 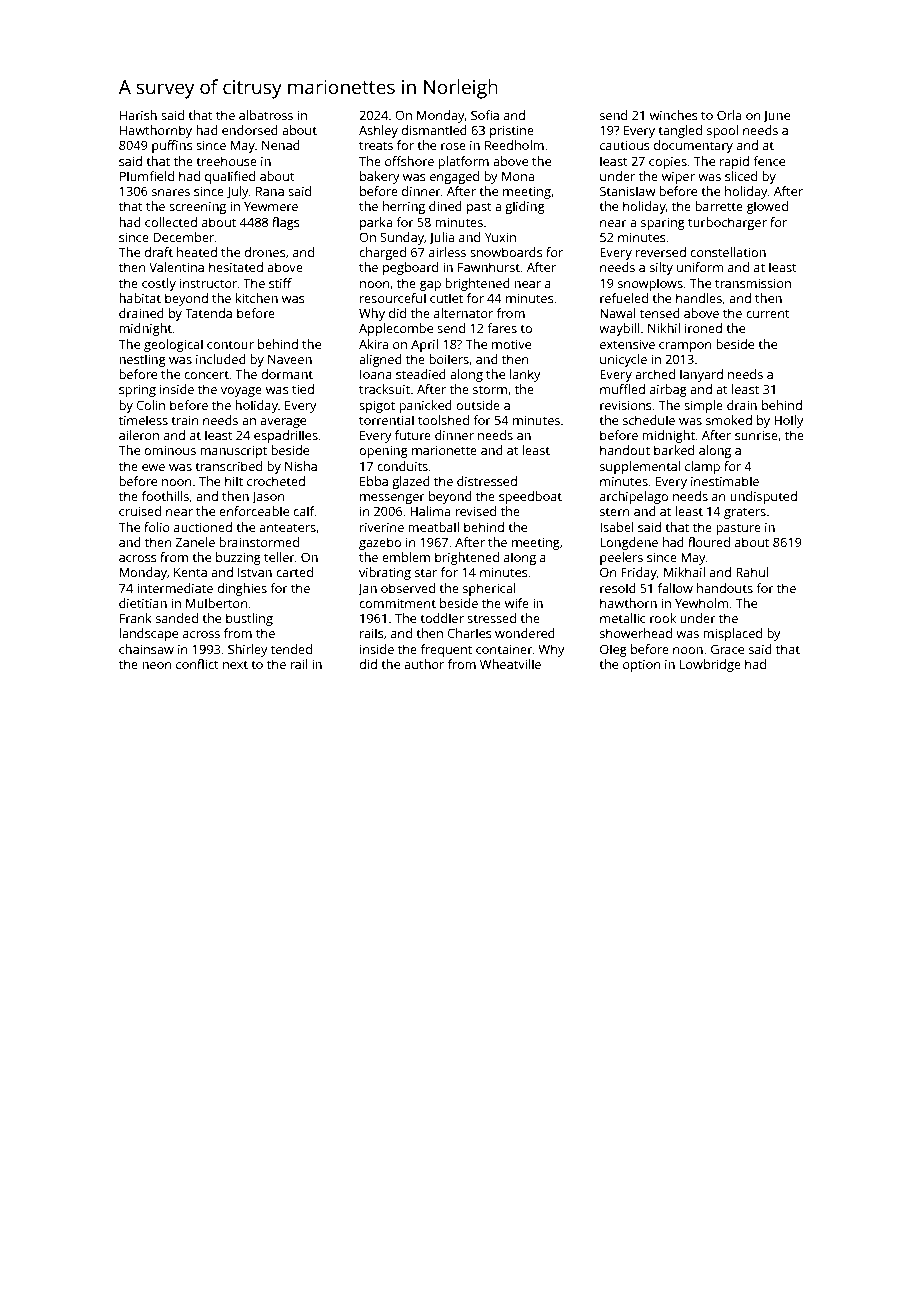 What do you see at coordinates (143, 603) in the page?
I see `dietitian` at bounding box center [143, 603].
